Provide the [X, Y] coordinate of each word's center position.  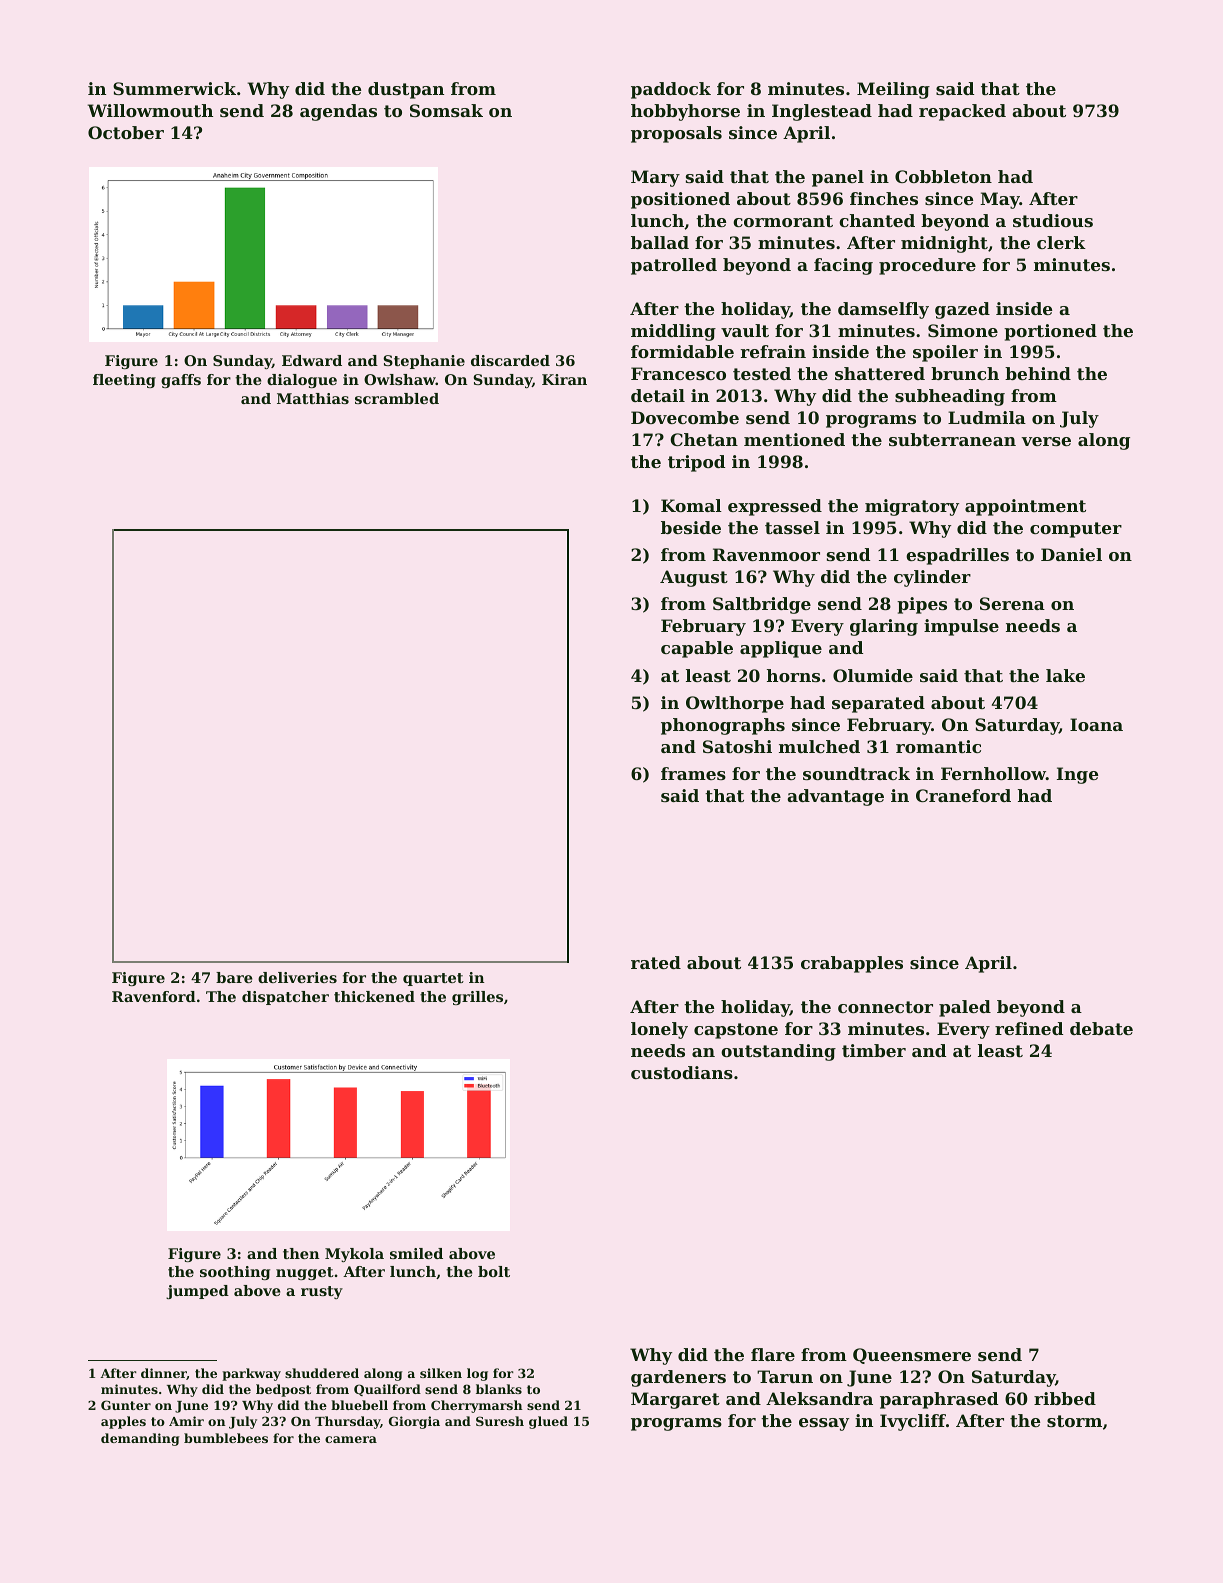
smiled [416, 1253]
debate [1101, 1028]
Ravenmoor [766, 554]
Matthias [313, 398]
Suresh [500, 1421]
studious [1053, 220]
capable [697, 649]
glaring [884, 627]
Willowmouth [150, 110]
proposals [676, 134]
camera [351, 1439]
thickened [374, 996]
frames [693, 773]
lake [1065, 675]
